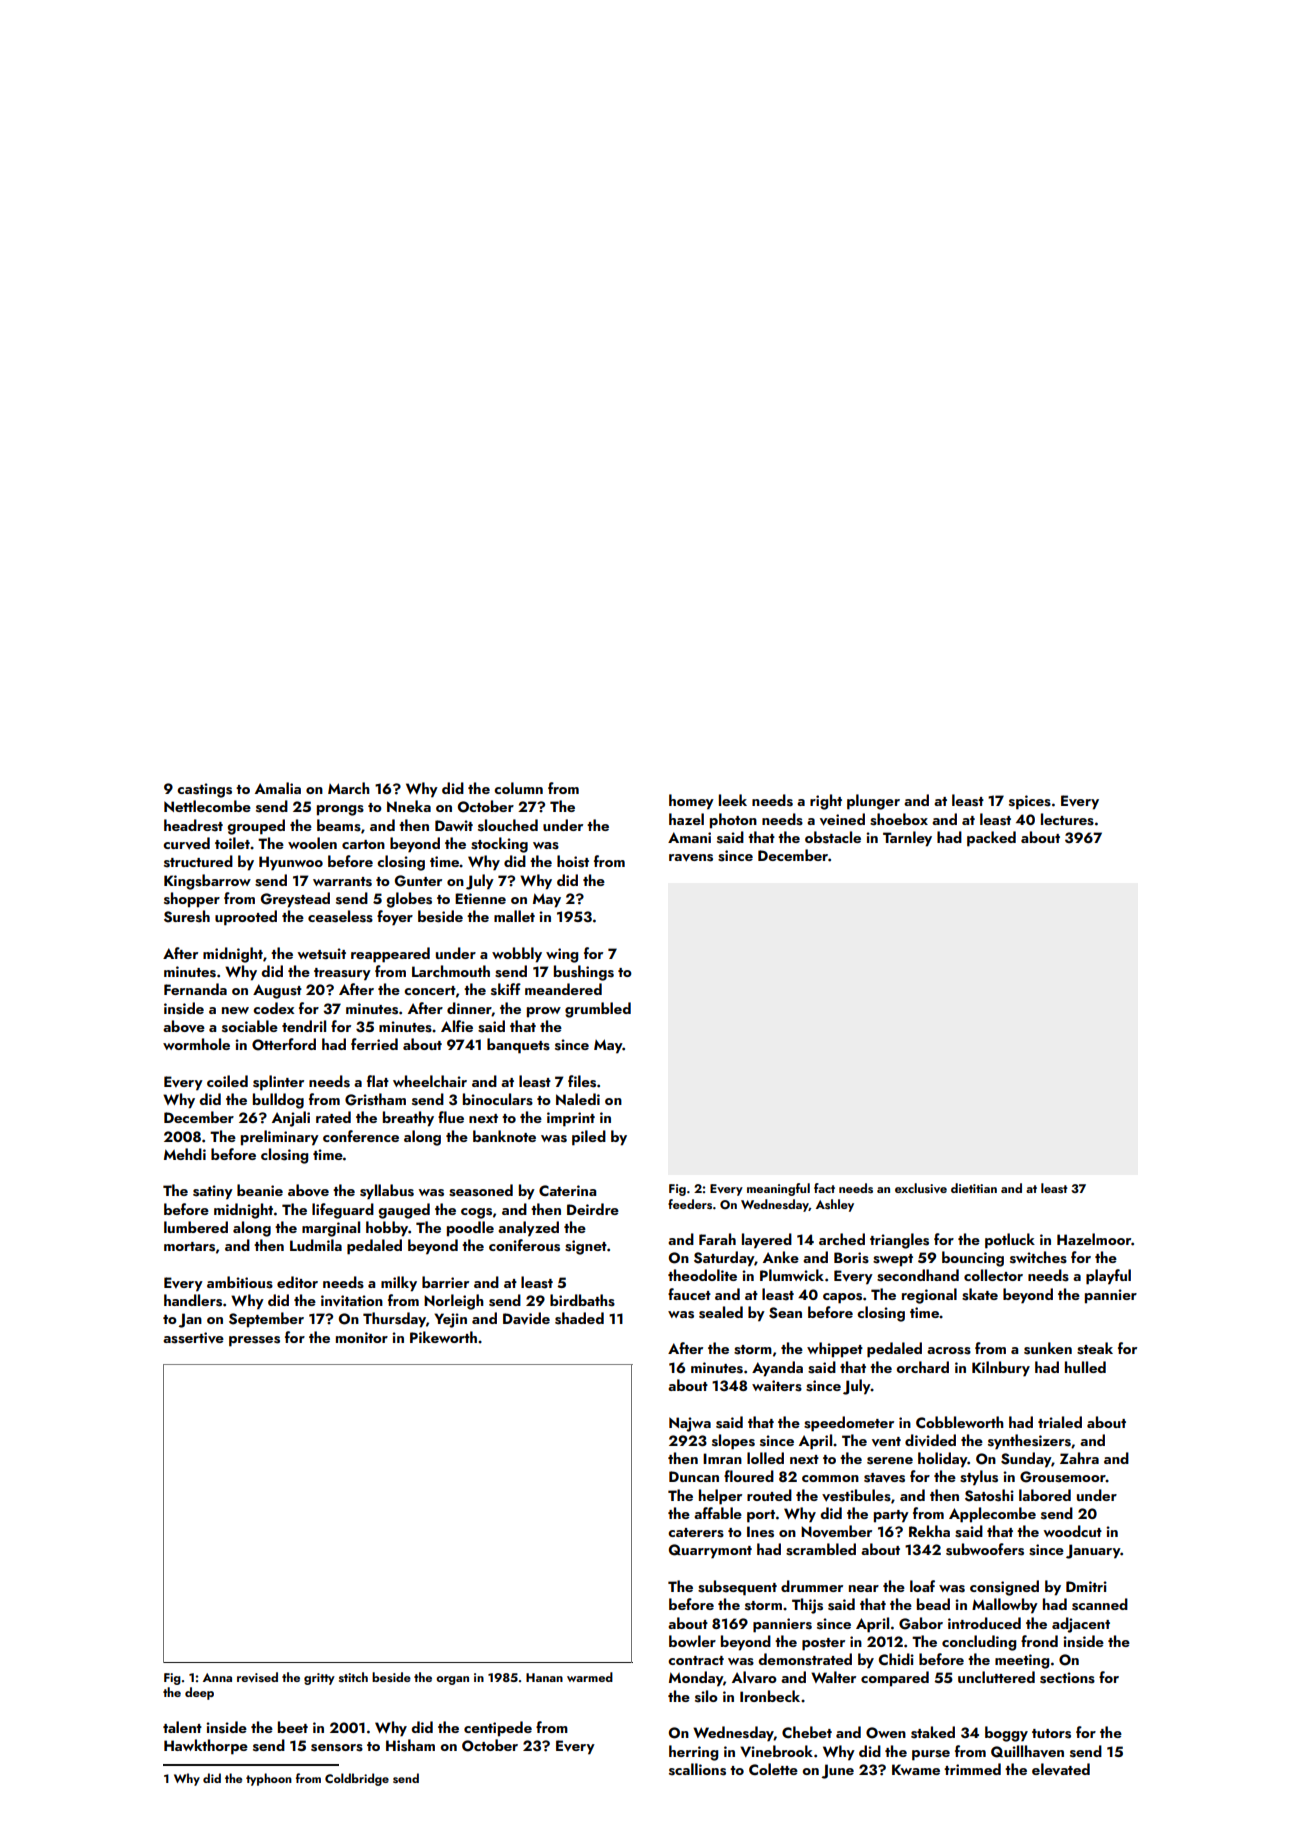 This screenshot has height=1839, width=1301. What do you see at coordinates (690, 1424) in the screenshot?
I see `Najwa` at bounding box center [690, 1424].
